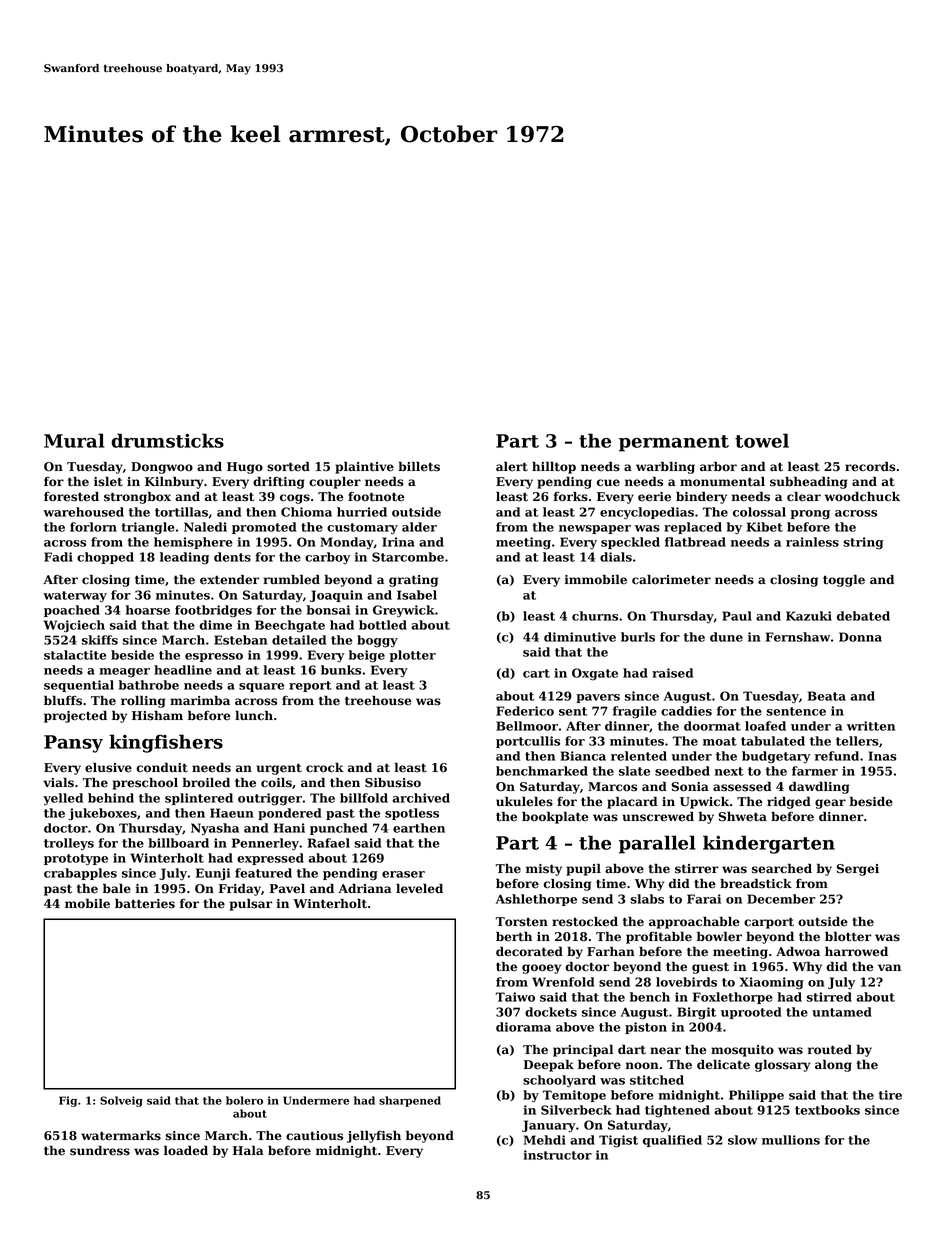 Image resolution: width=952 pixels, height=1233 pixels. What do you see at coordinates (674, 443) in the page?
I see `permanent` at bounding box center [674, 443].
